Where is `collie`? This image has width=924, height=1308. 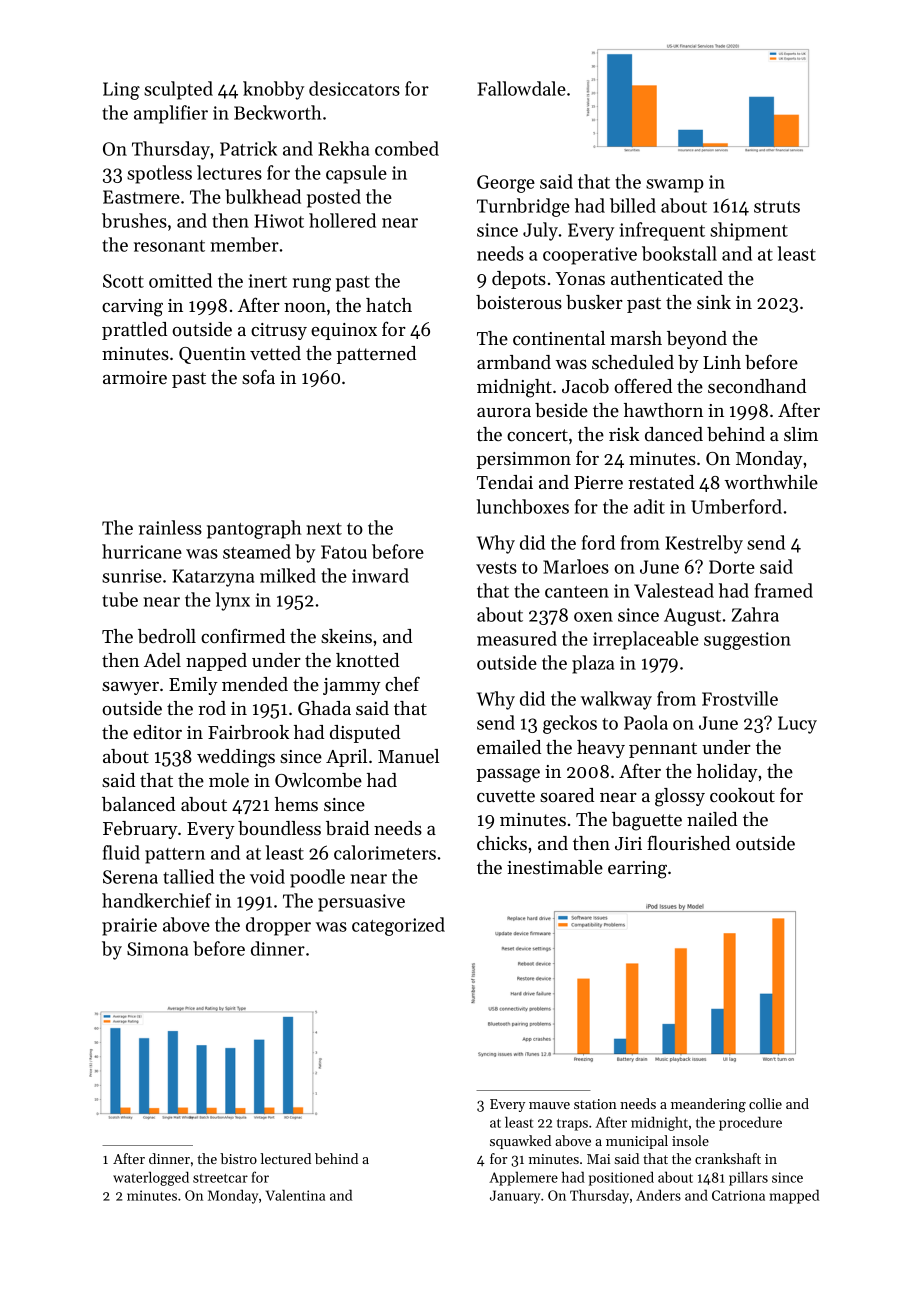
collie is located at coordinates (765, 1103).
